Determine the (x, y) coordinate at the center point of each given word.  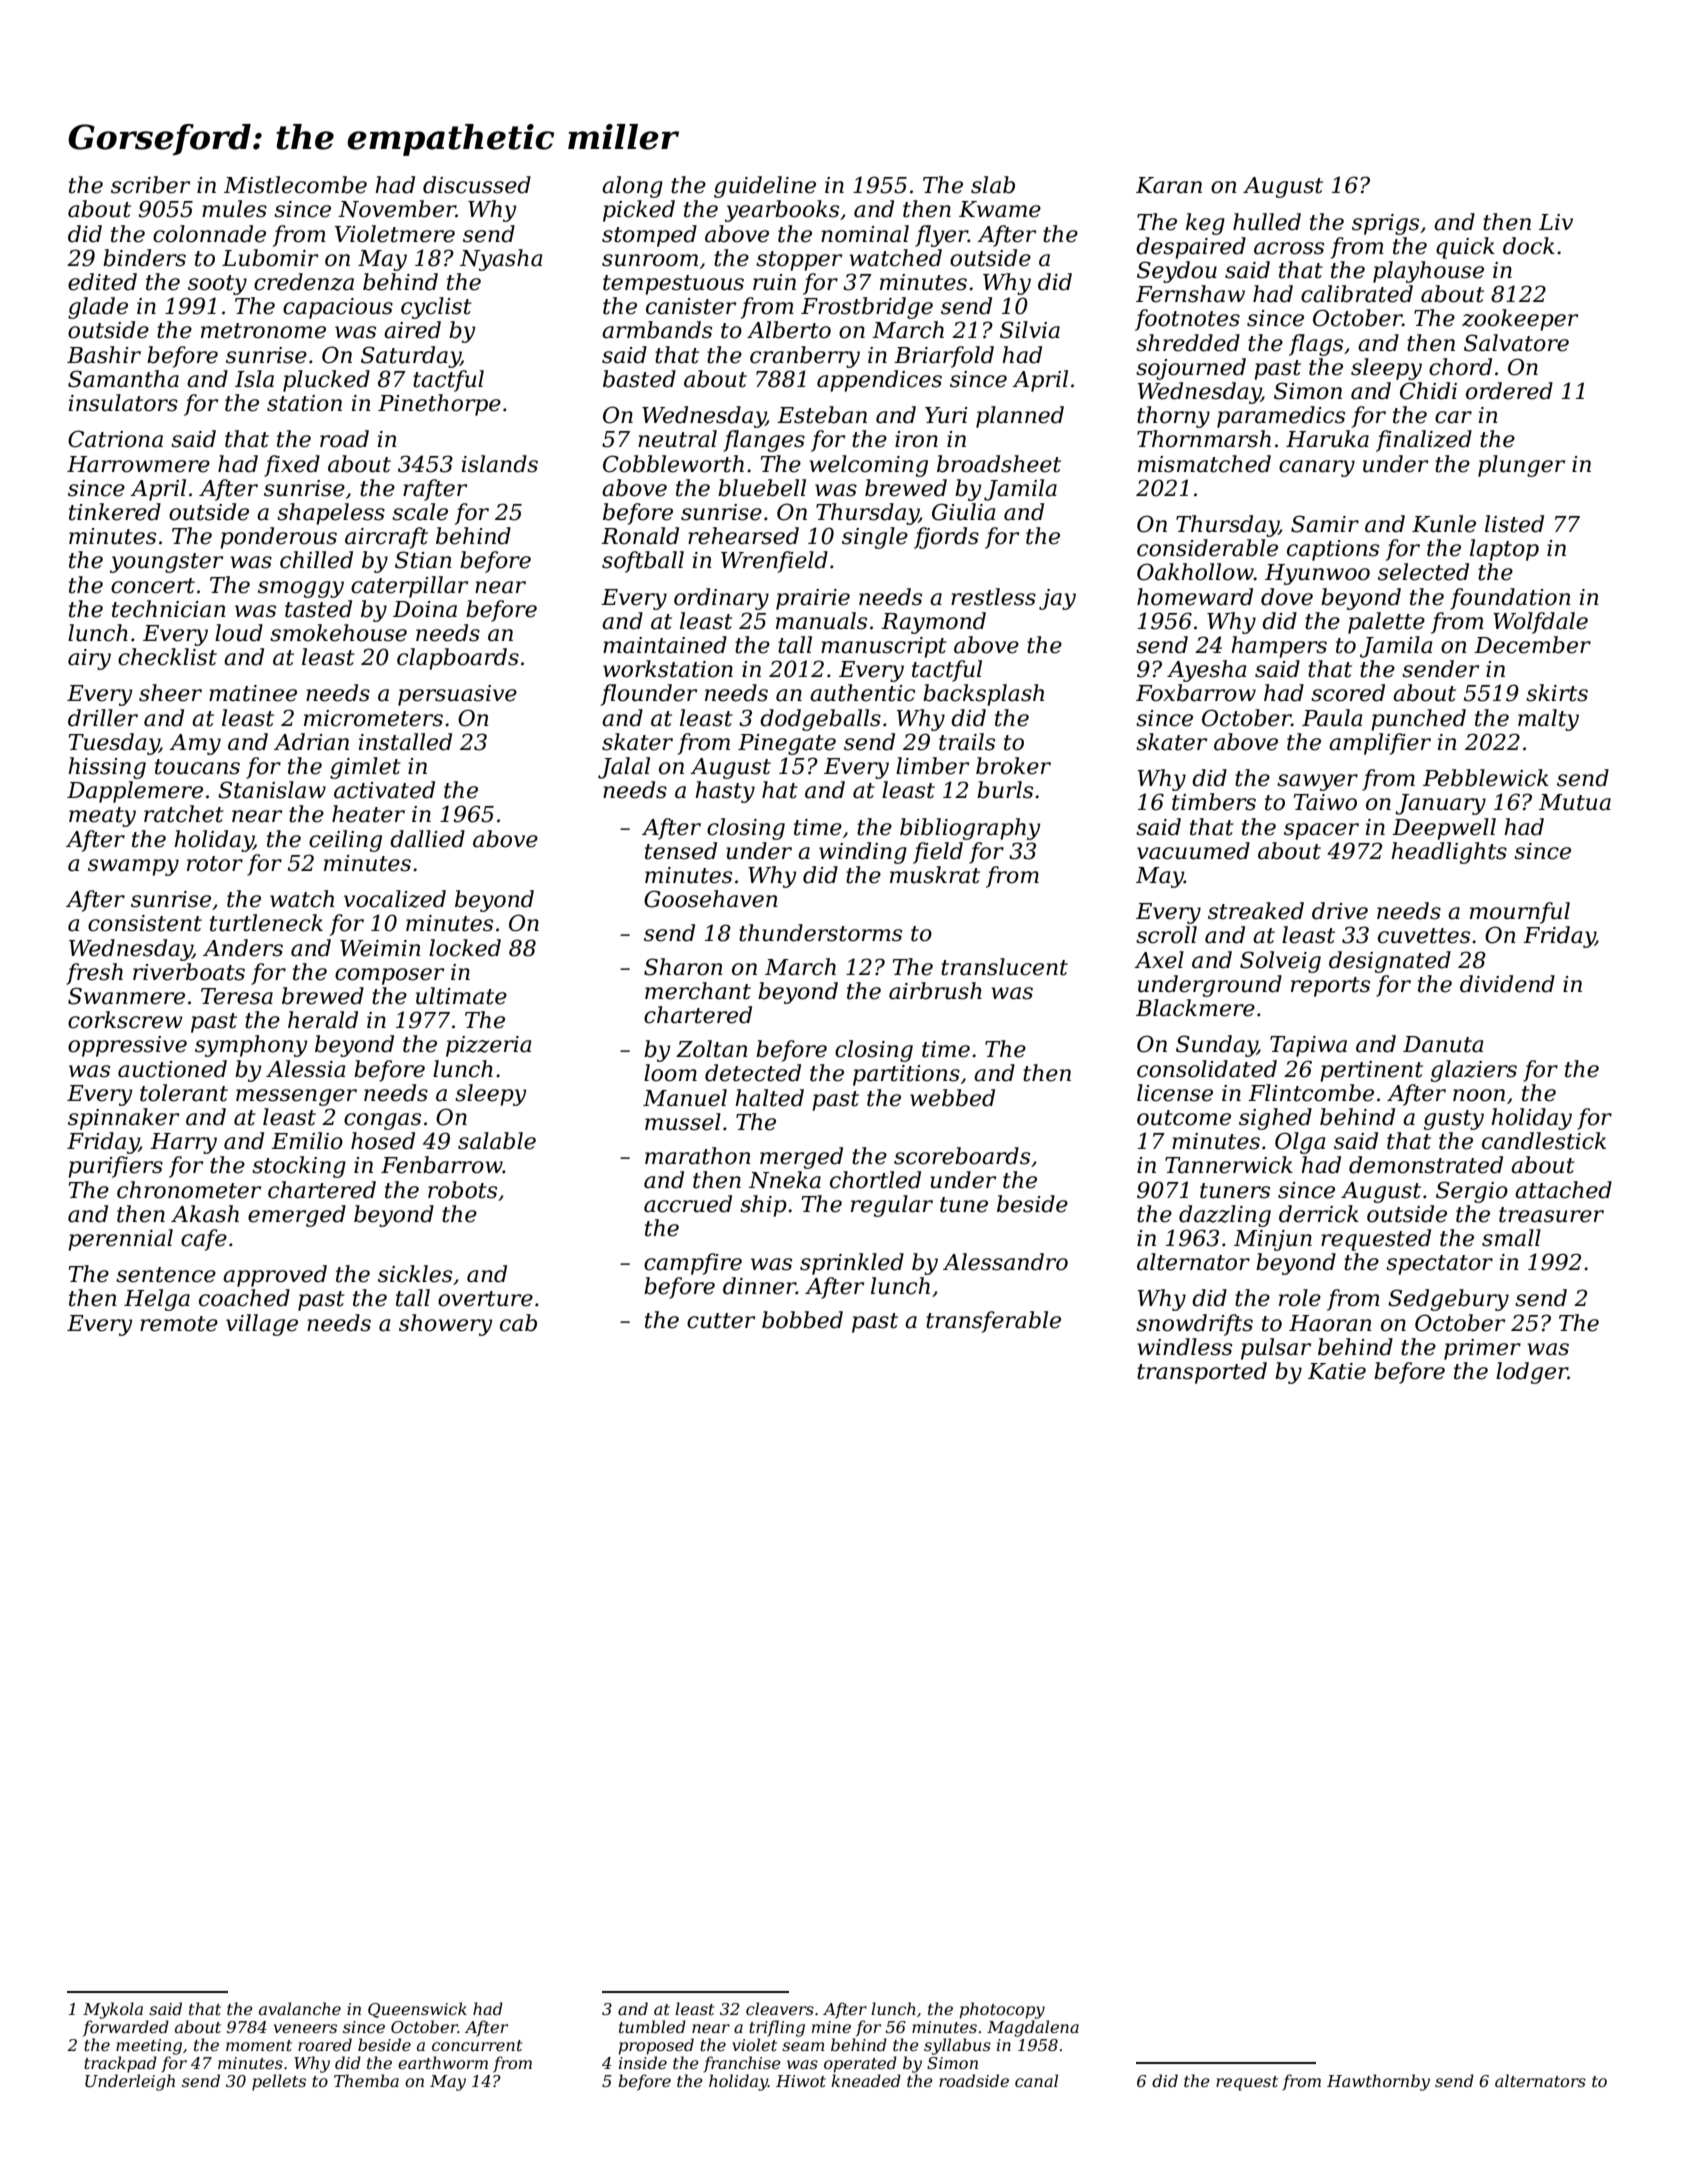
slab (993, 185)
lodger (1532, 1373)
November (397, 209)
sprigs (1385, 224)
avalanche (300, 2008)
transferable (993, 1322)
